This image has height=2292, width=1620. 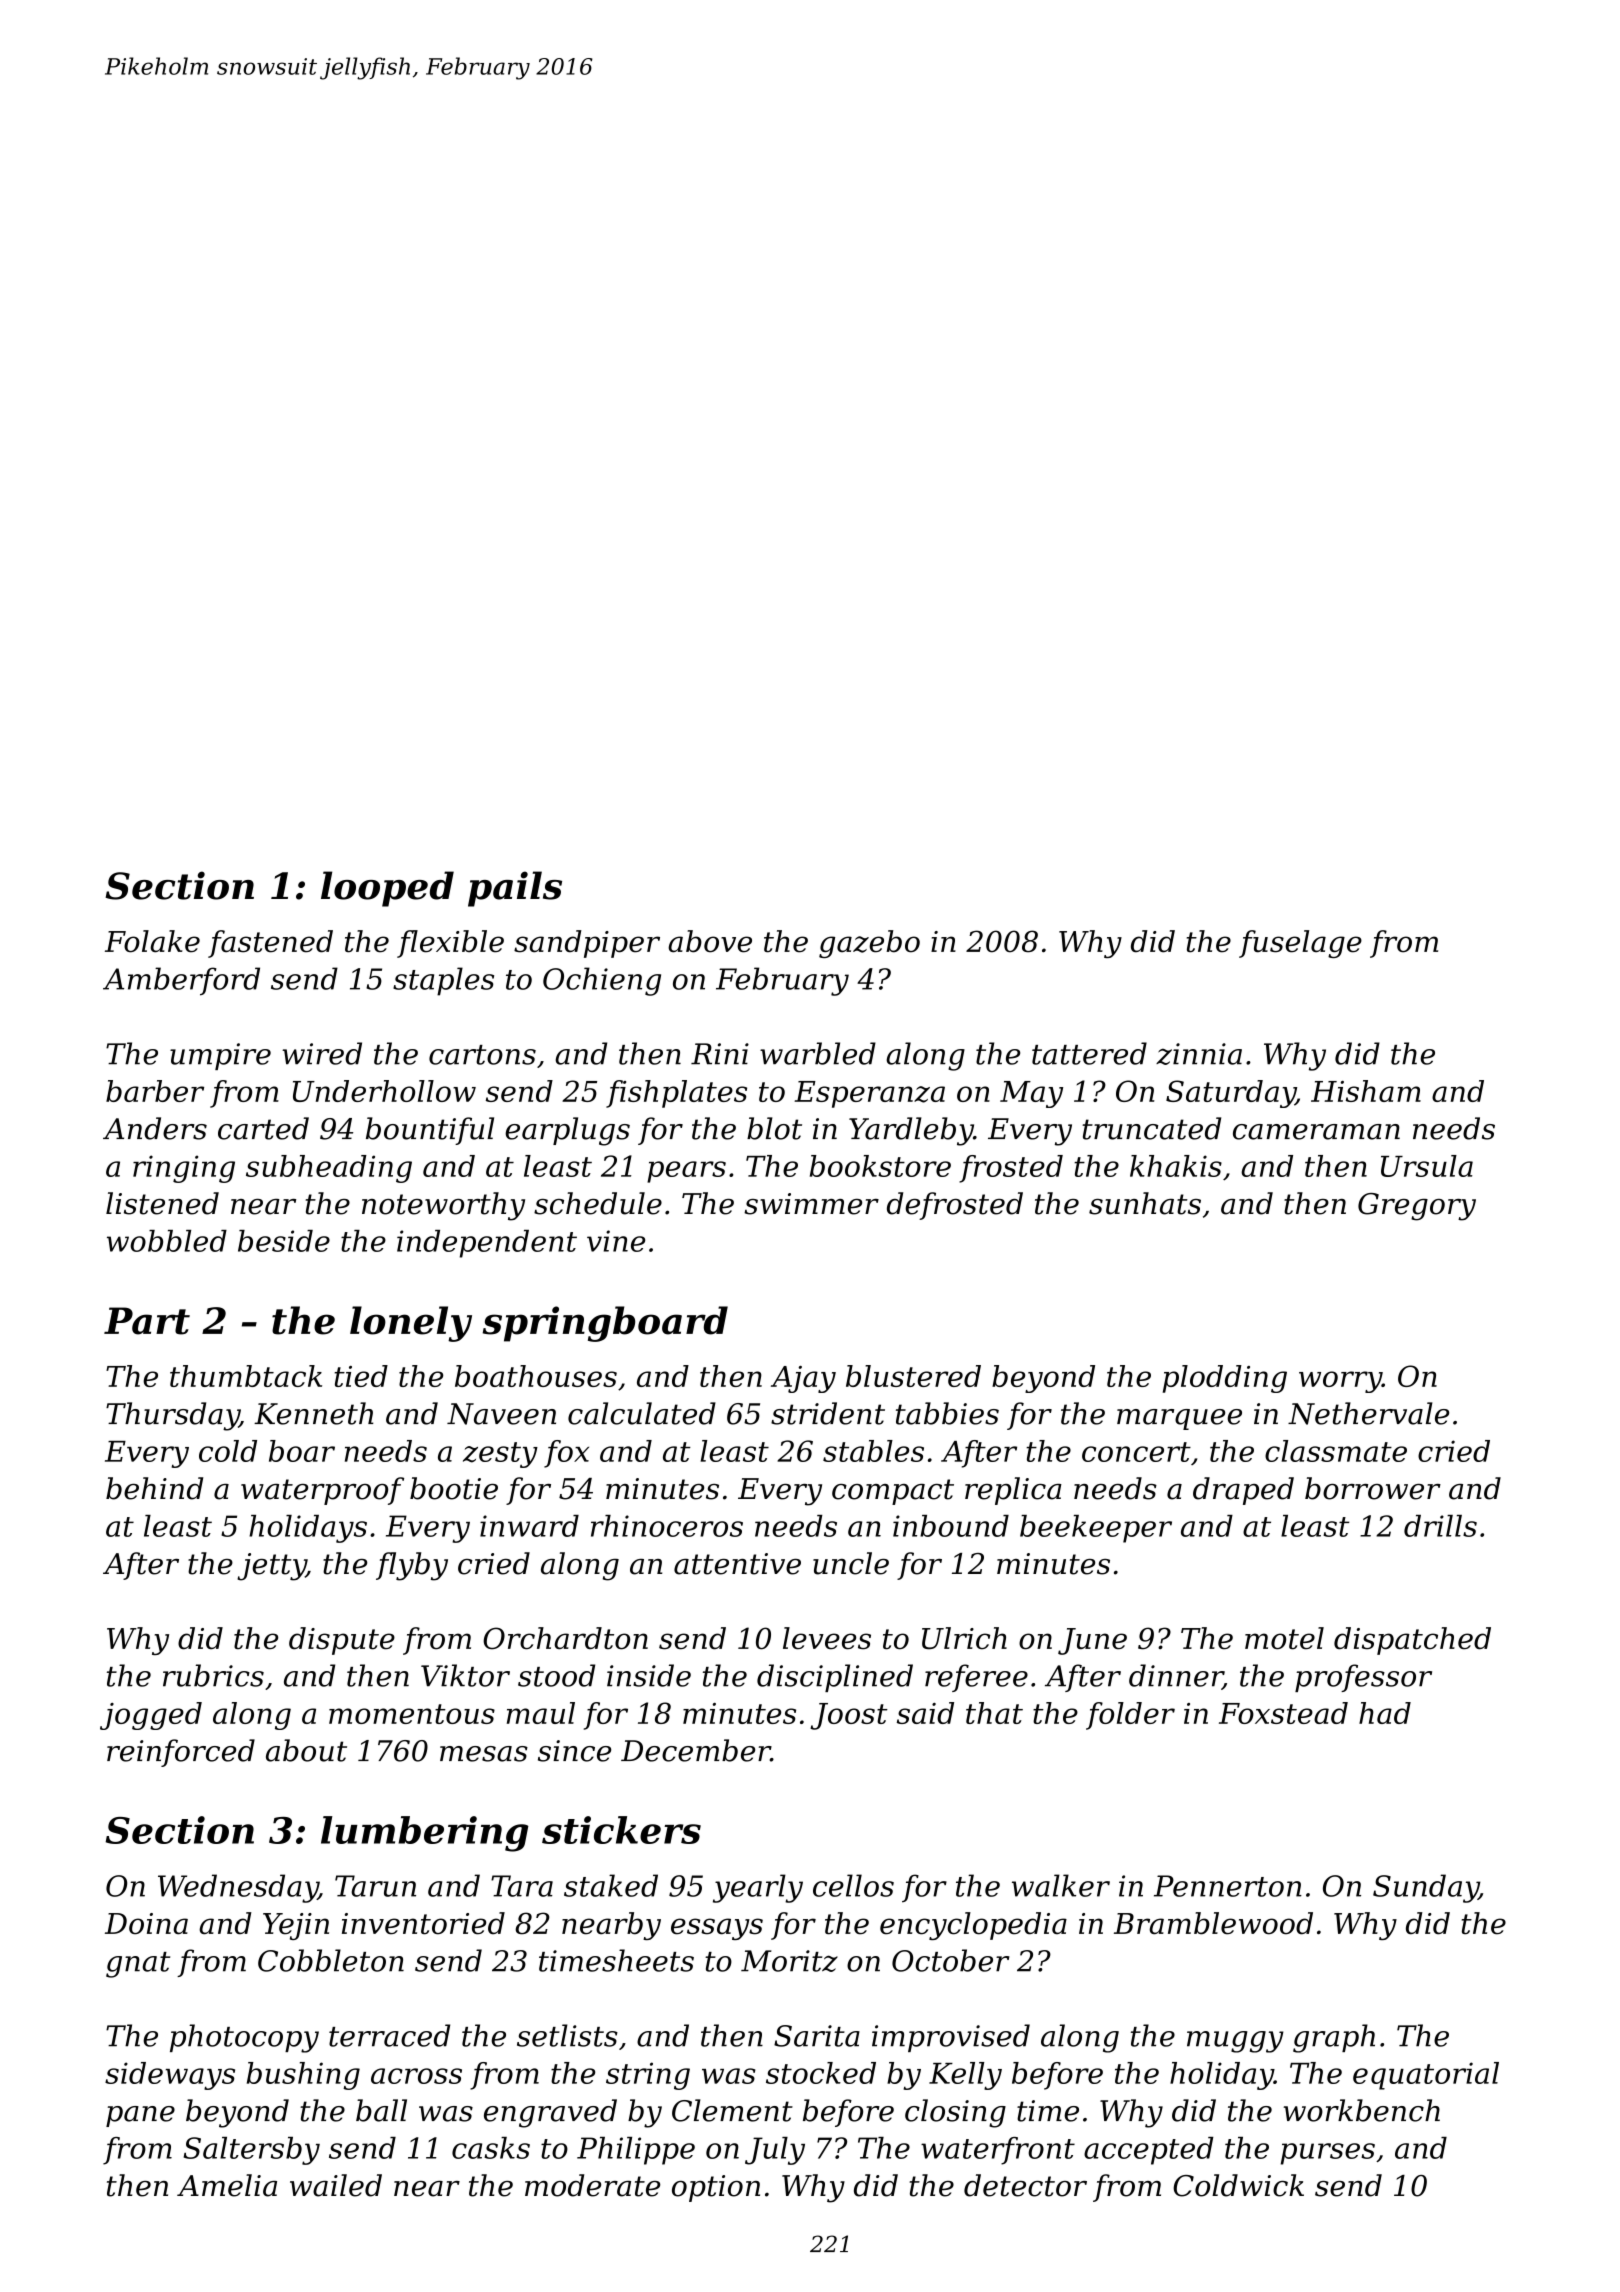 What do you see at coordinates (147, 1321) in the image?
I see `Part` at bounding box center [147, 1321].
